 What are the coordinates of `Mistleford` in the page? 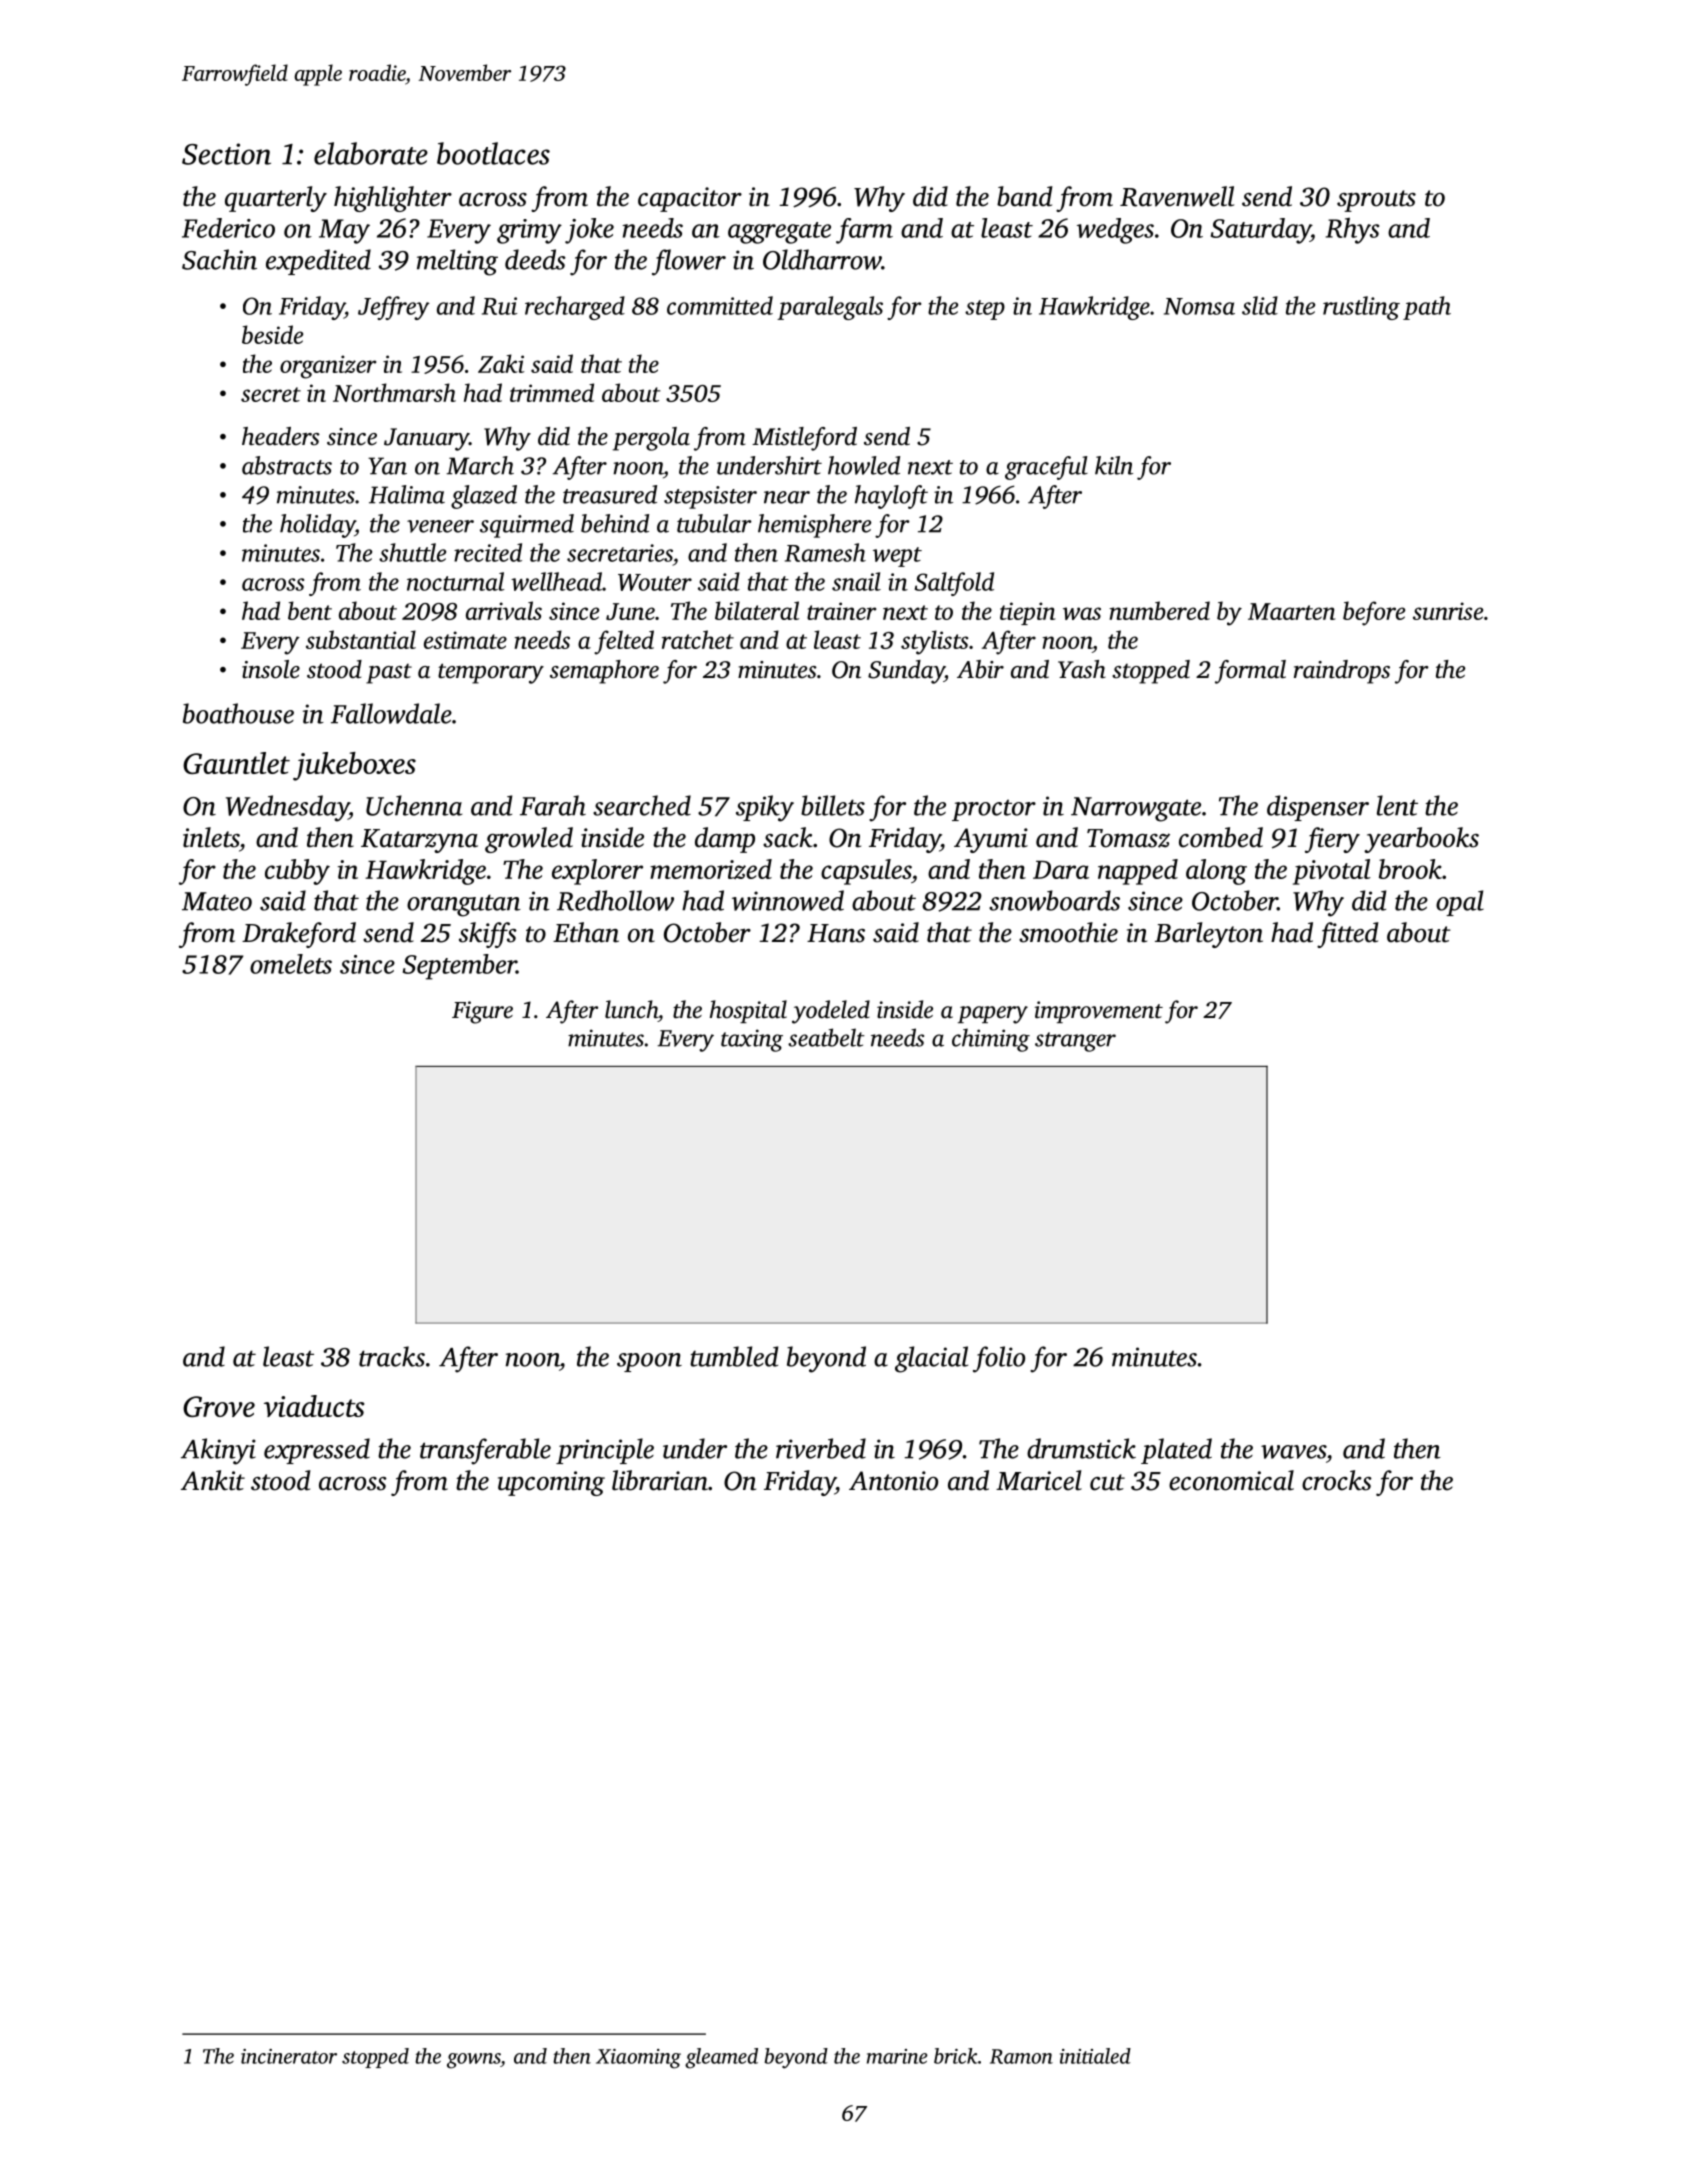 It's located at (804, 439).
